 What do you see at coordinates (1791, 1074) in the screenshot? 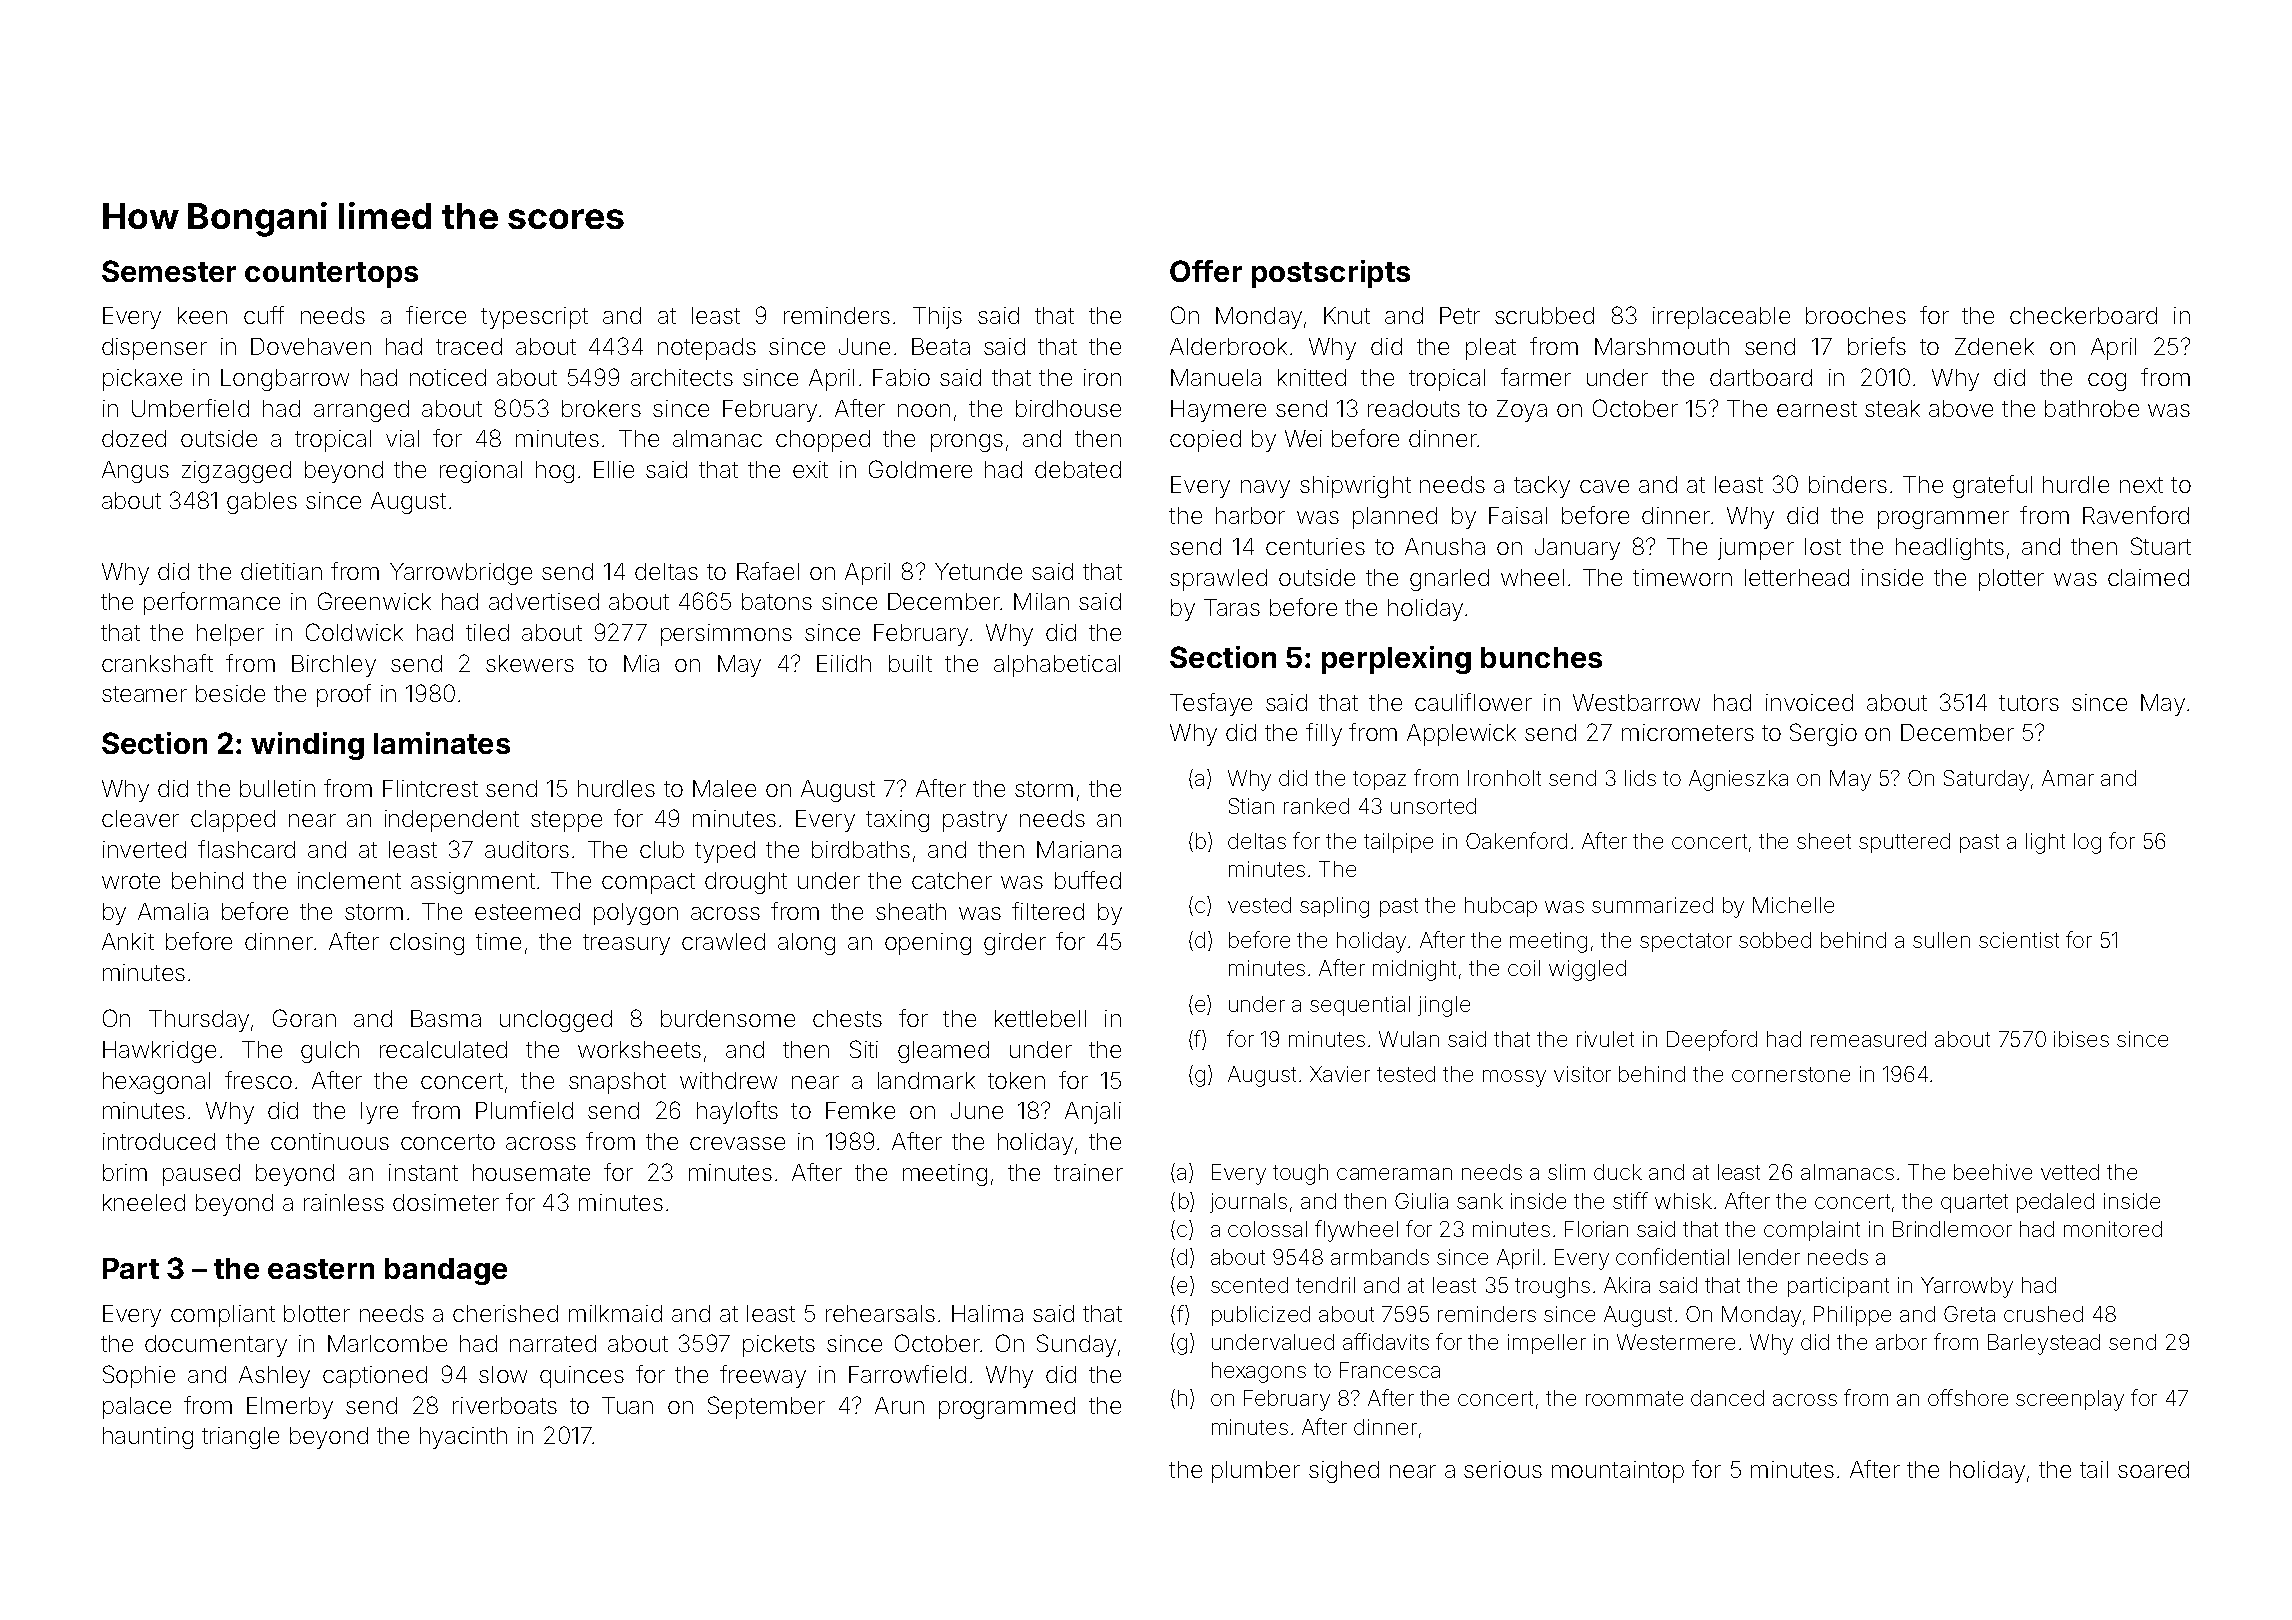
I see `cornerstone` at bounding box center [1791, 1074].
